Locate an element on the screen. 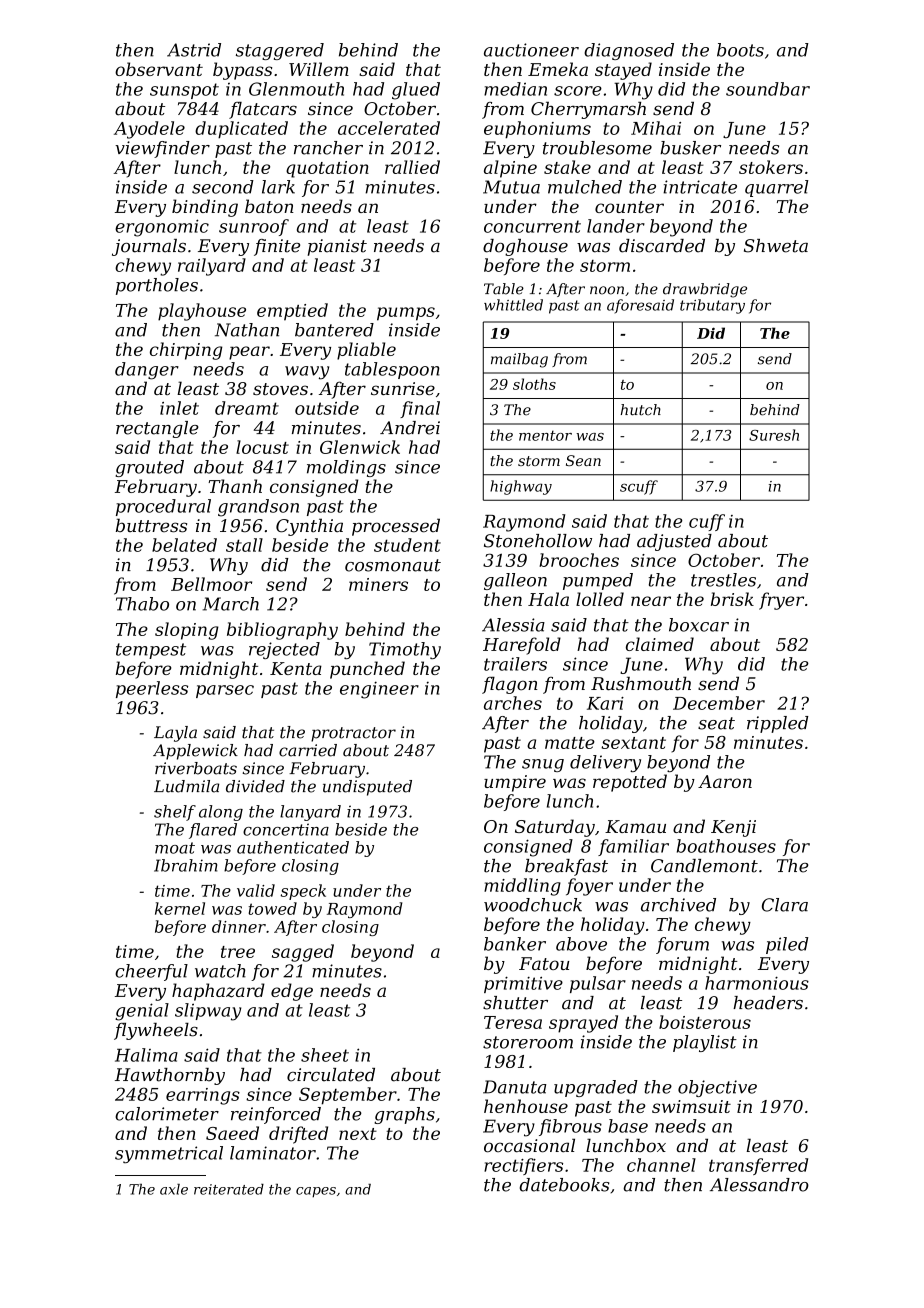  pumps is located at coordinates (406, 314).
